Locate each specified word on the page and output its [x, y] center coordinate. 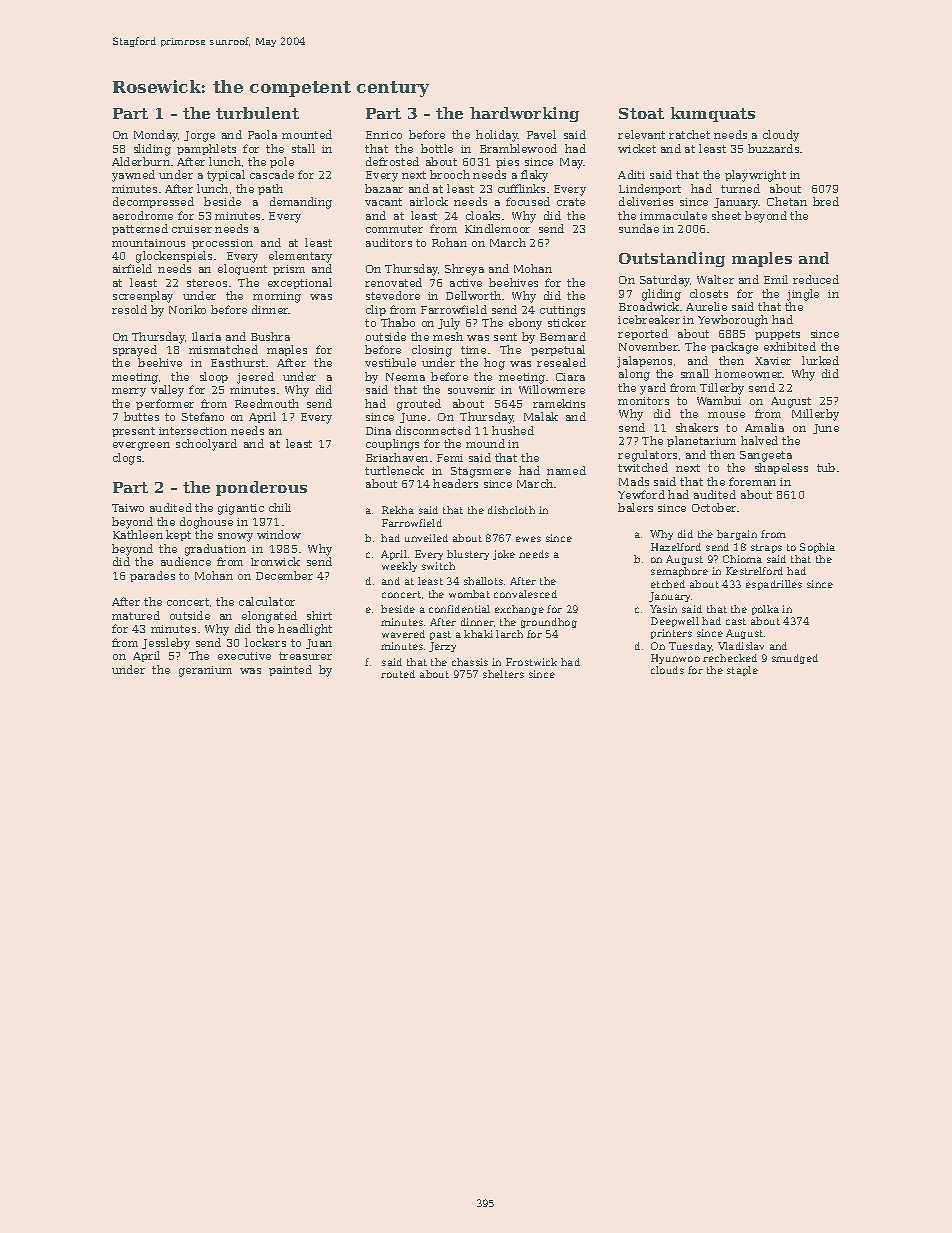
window [279, 534]
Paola [262, 134]
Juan [319, 644]
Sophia [817, 548]
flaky [534, 176]
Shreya [464, 270]
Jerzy [442, 647]
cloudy [781, 136]
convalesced [525, 594]
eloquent [242, 269]
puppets [777, 335]
